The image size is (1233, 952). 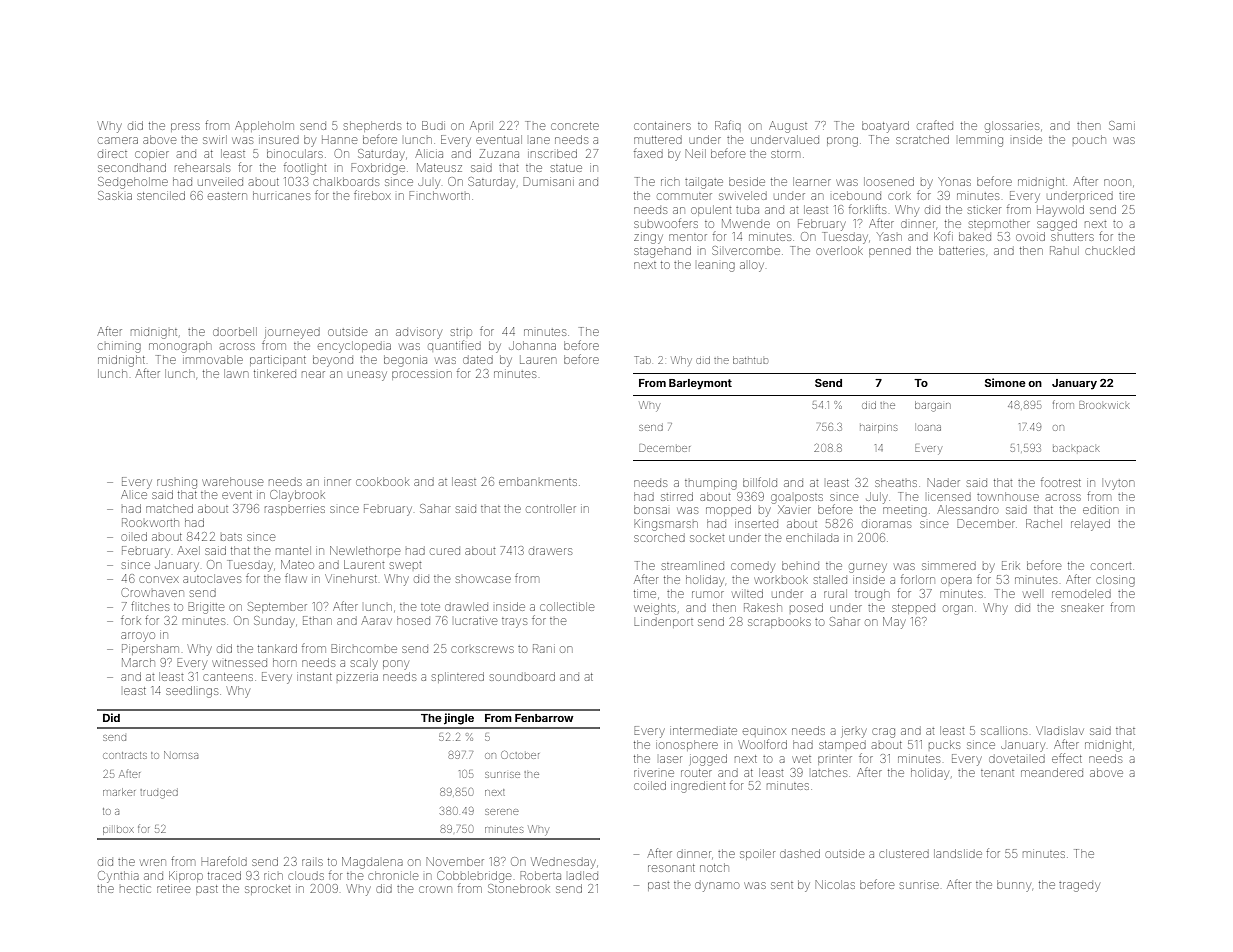 I want to click on firebox, so click(x=372, y=195).
